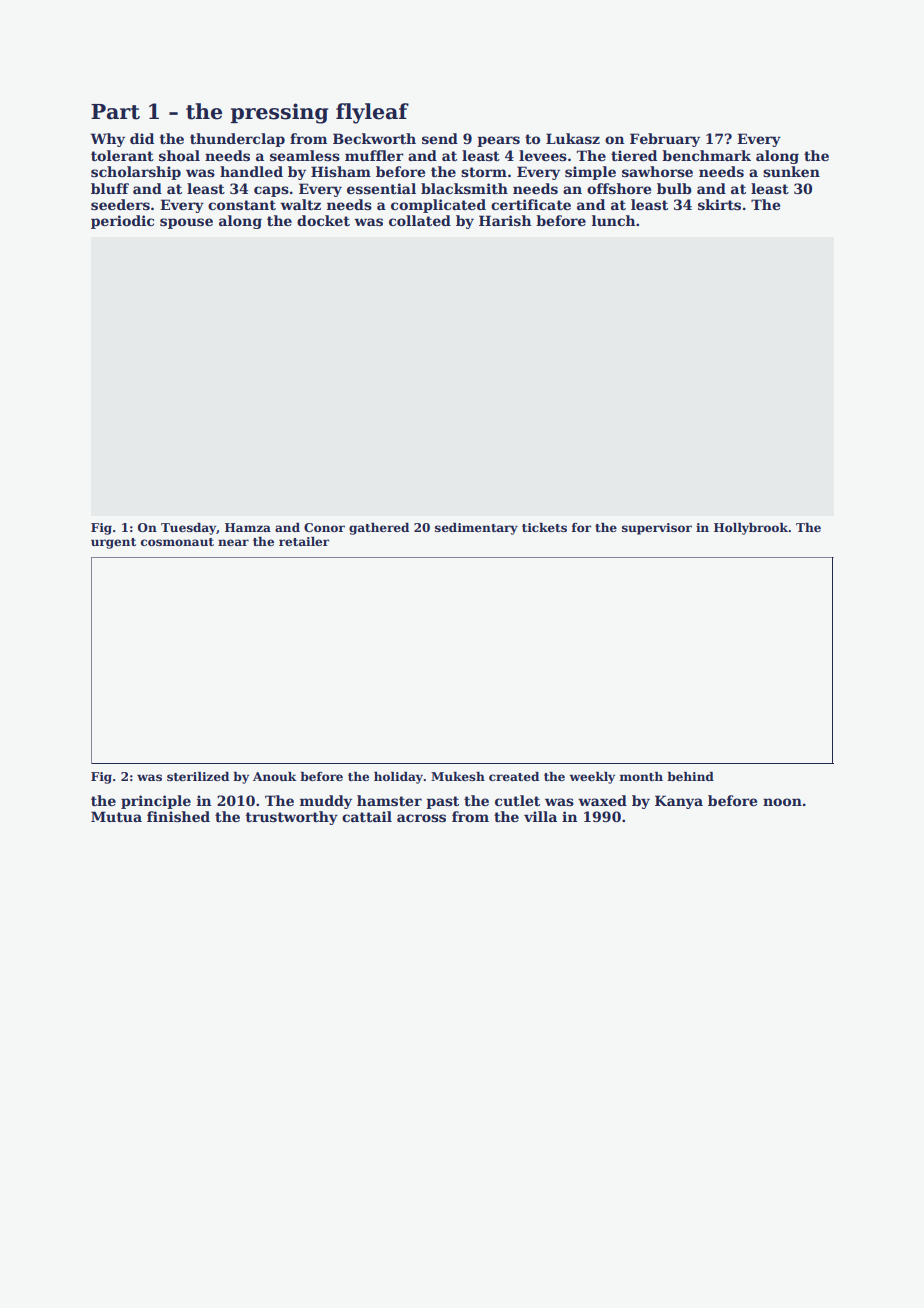 Image resolution: width=924 pixels, height=1308 pixels. Describe the element at coordinates (498, 141) in the screenshot. I see `pears` at that location.
